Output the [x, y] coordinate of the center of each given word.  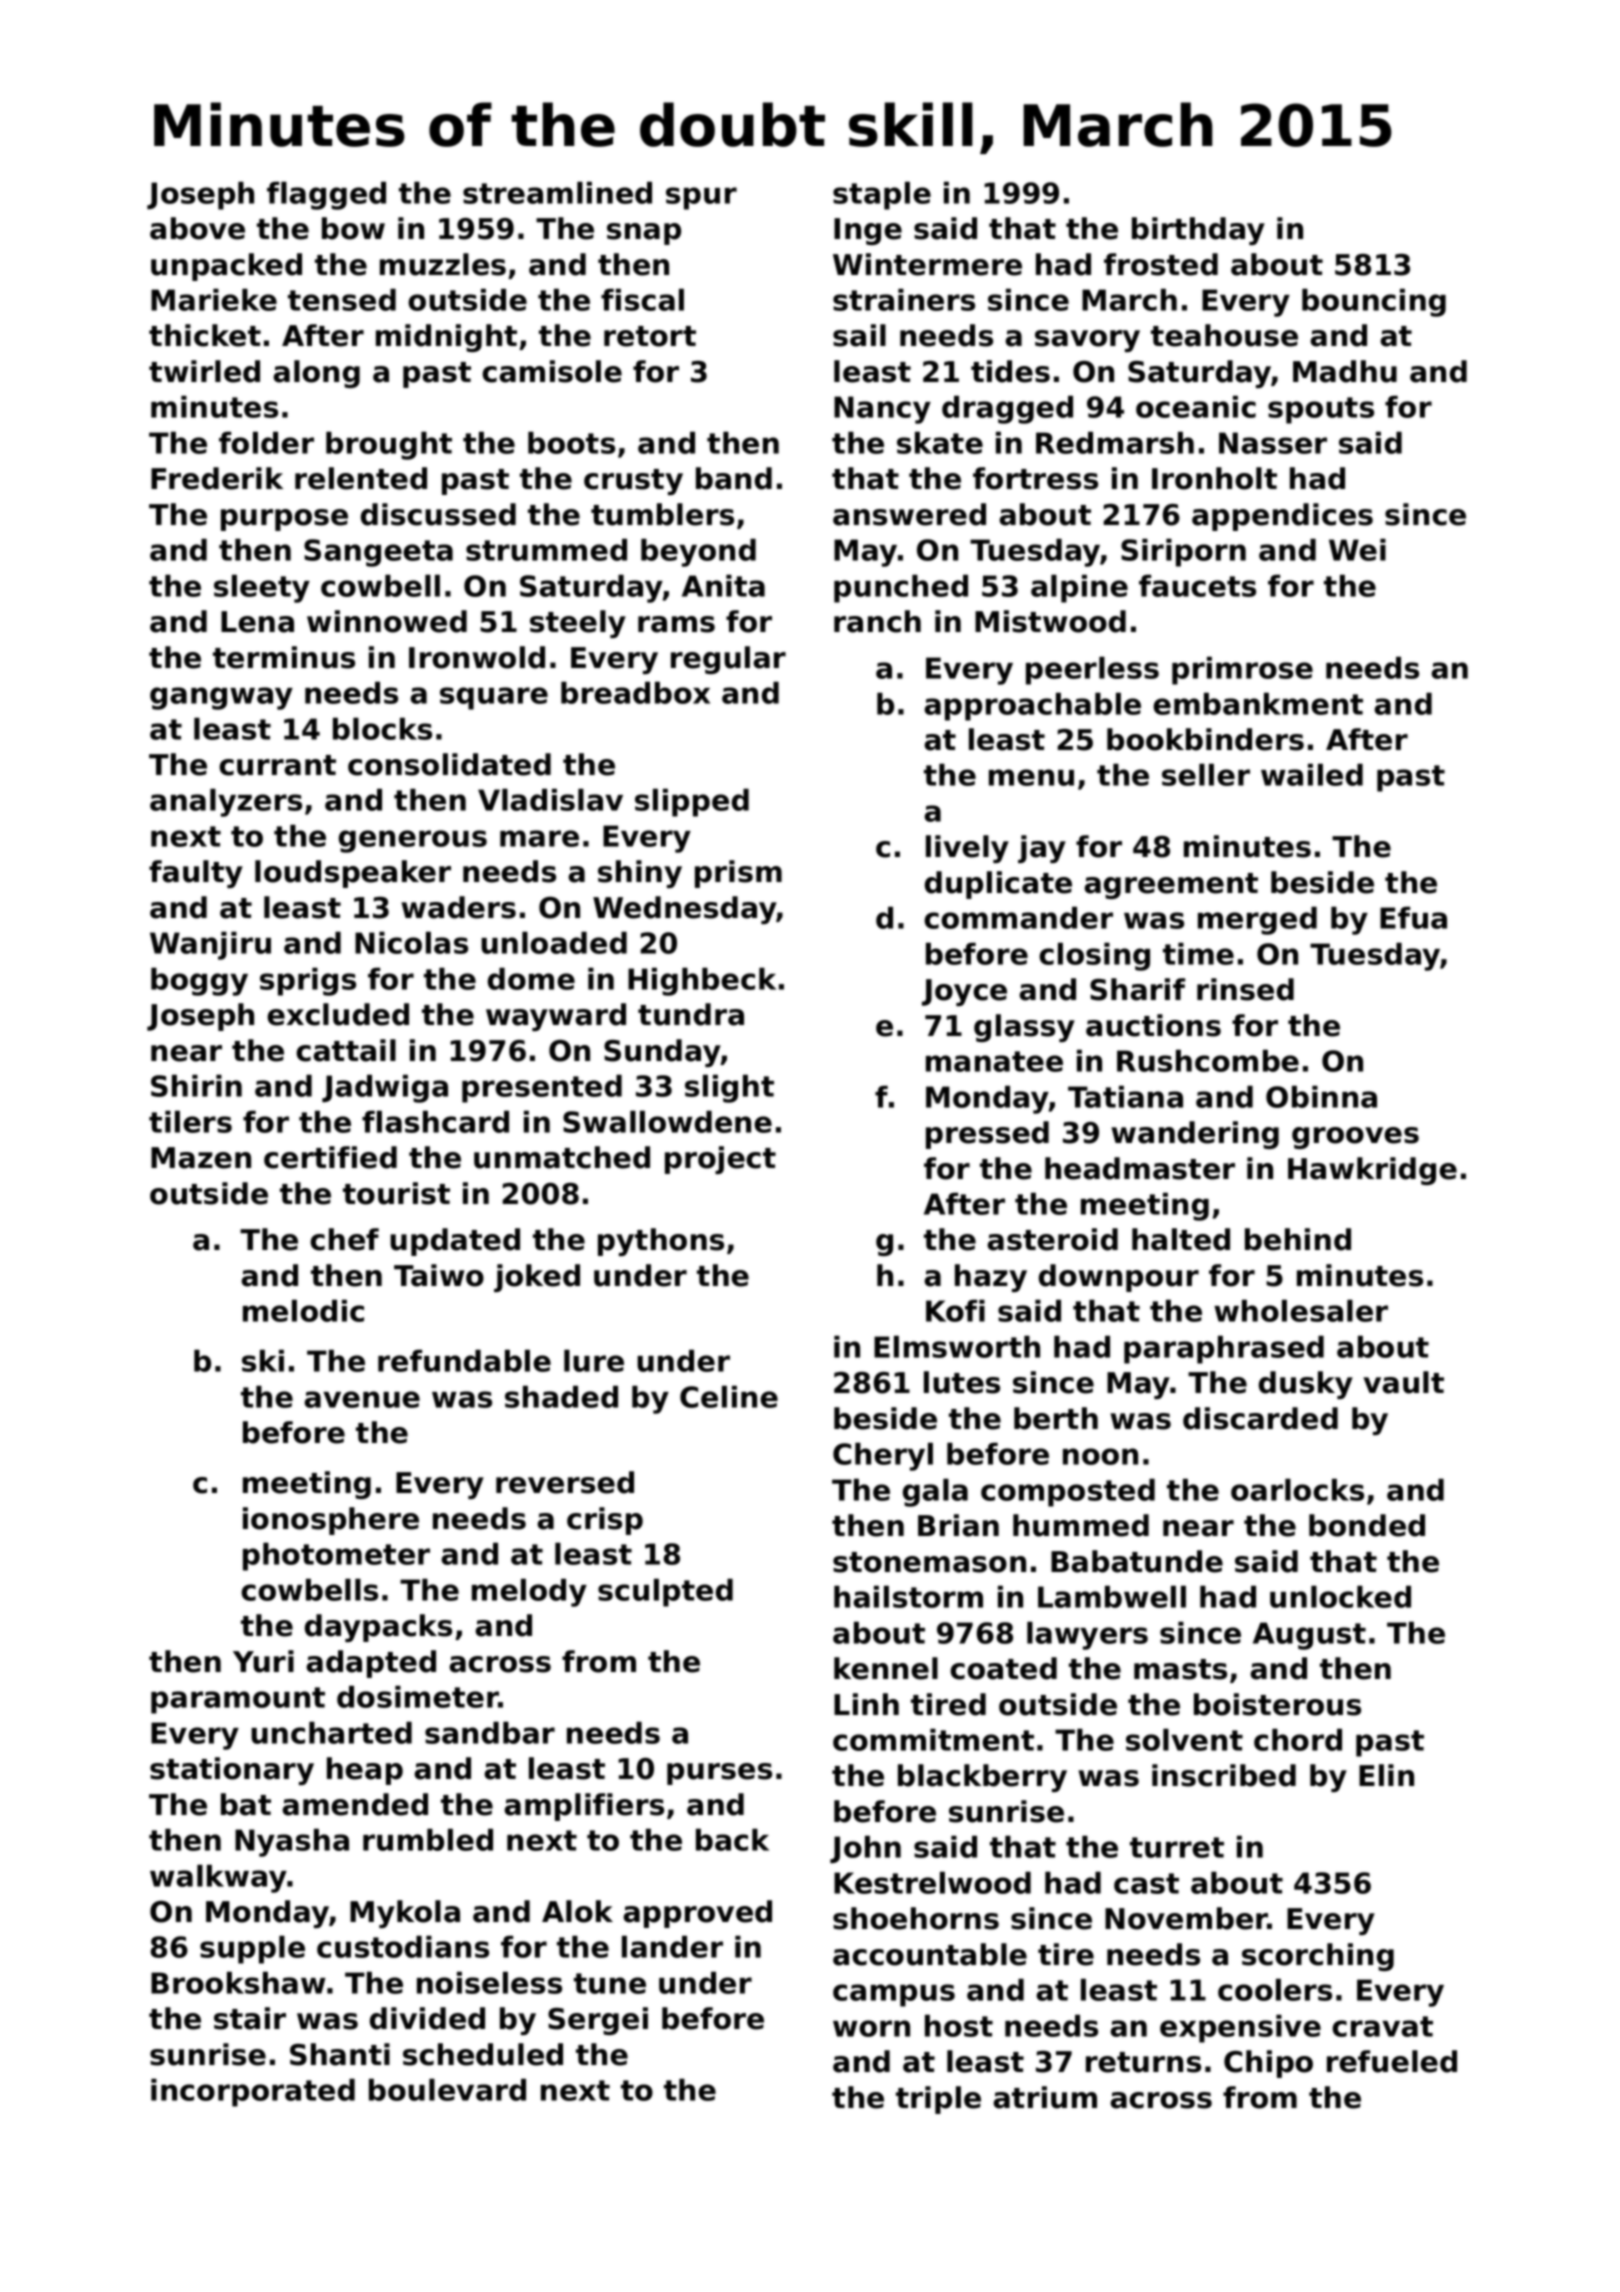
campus [894, 1995]
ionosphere [331, 1521]
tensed [342, 299]
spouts [1321, 410]
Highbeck [702, 981]
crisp [605, 1521]
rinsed [1245, 989]
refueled [1392, 2061]
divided [427, 2018]
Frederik [217, 478]
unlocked [1340, 1596]
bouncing [1374, 302]
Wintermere [927, 264]
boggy [199, 981]
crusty [633, 482]
